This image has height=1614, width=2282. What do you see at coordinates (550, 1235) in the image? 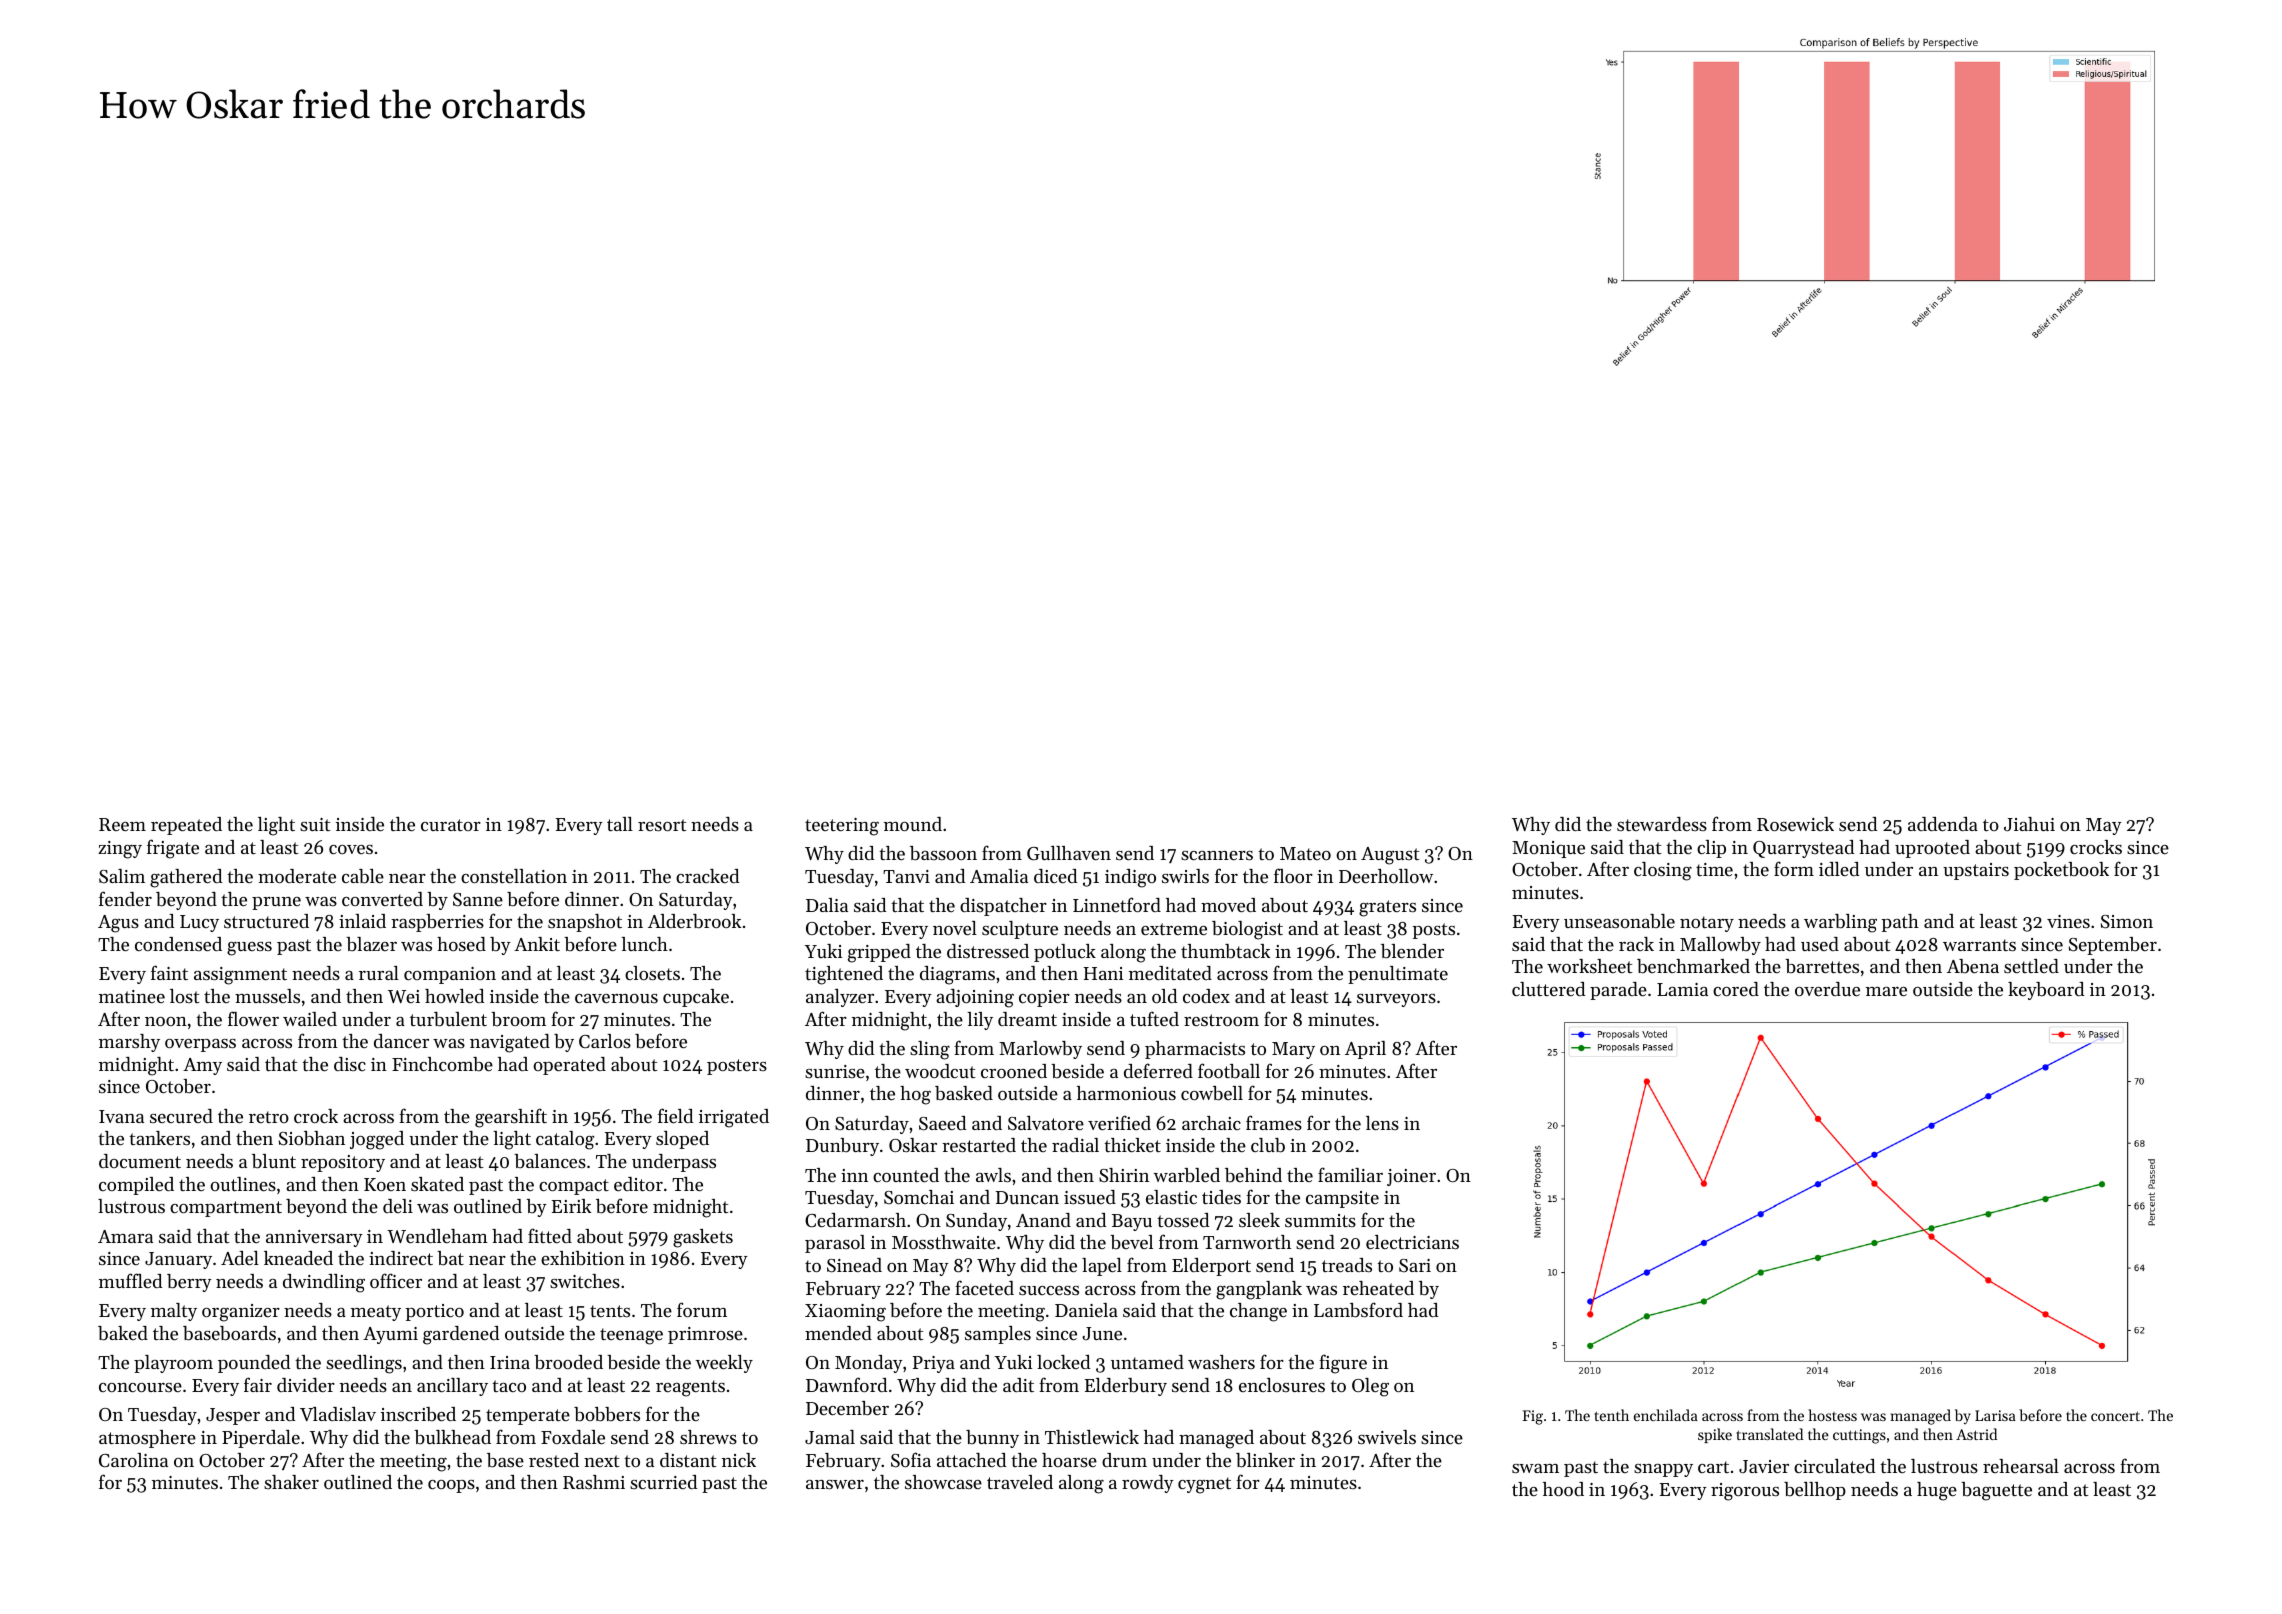
I see `fitted` at bounding box center [550, 1235].
